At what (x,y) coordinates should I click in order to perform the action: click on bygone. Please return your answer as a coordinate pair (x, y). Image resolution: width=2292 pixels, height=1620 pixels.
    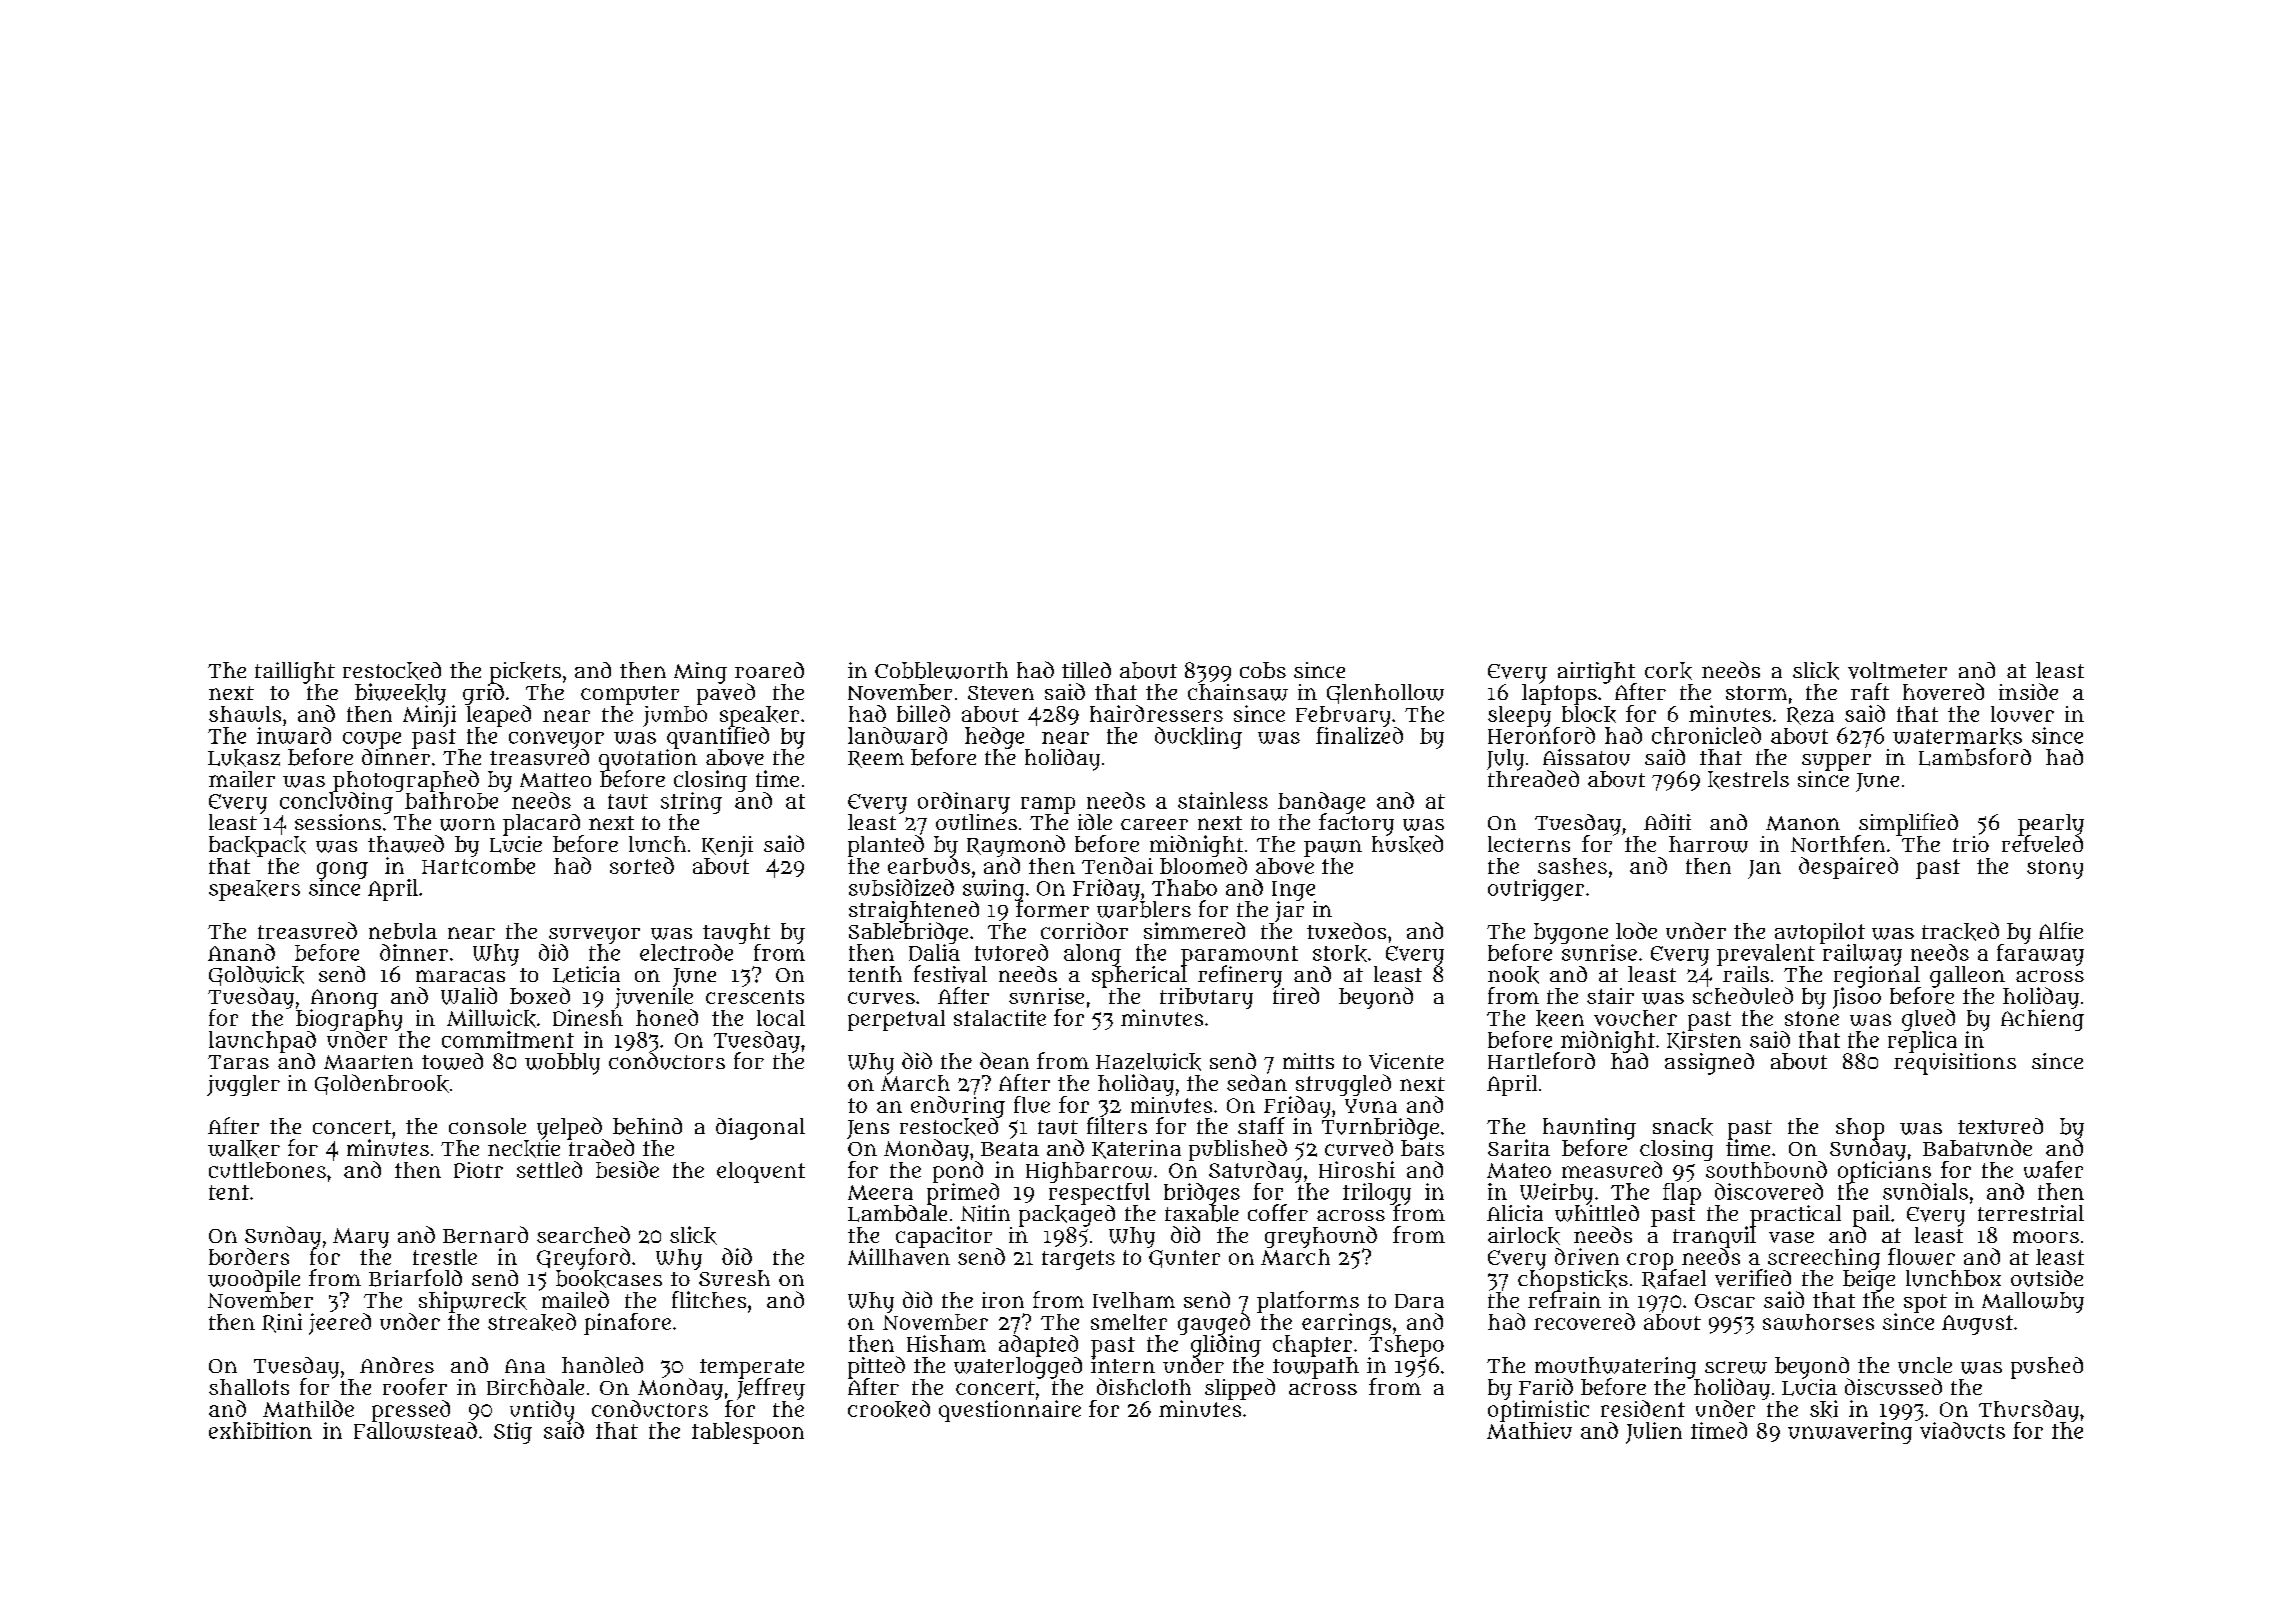
    Looking at the image, I should click on (1571, 933).
